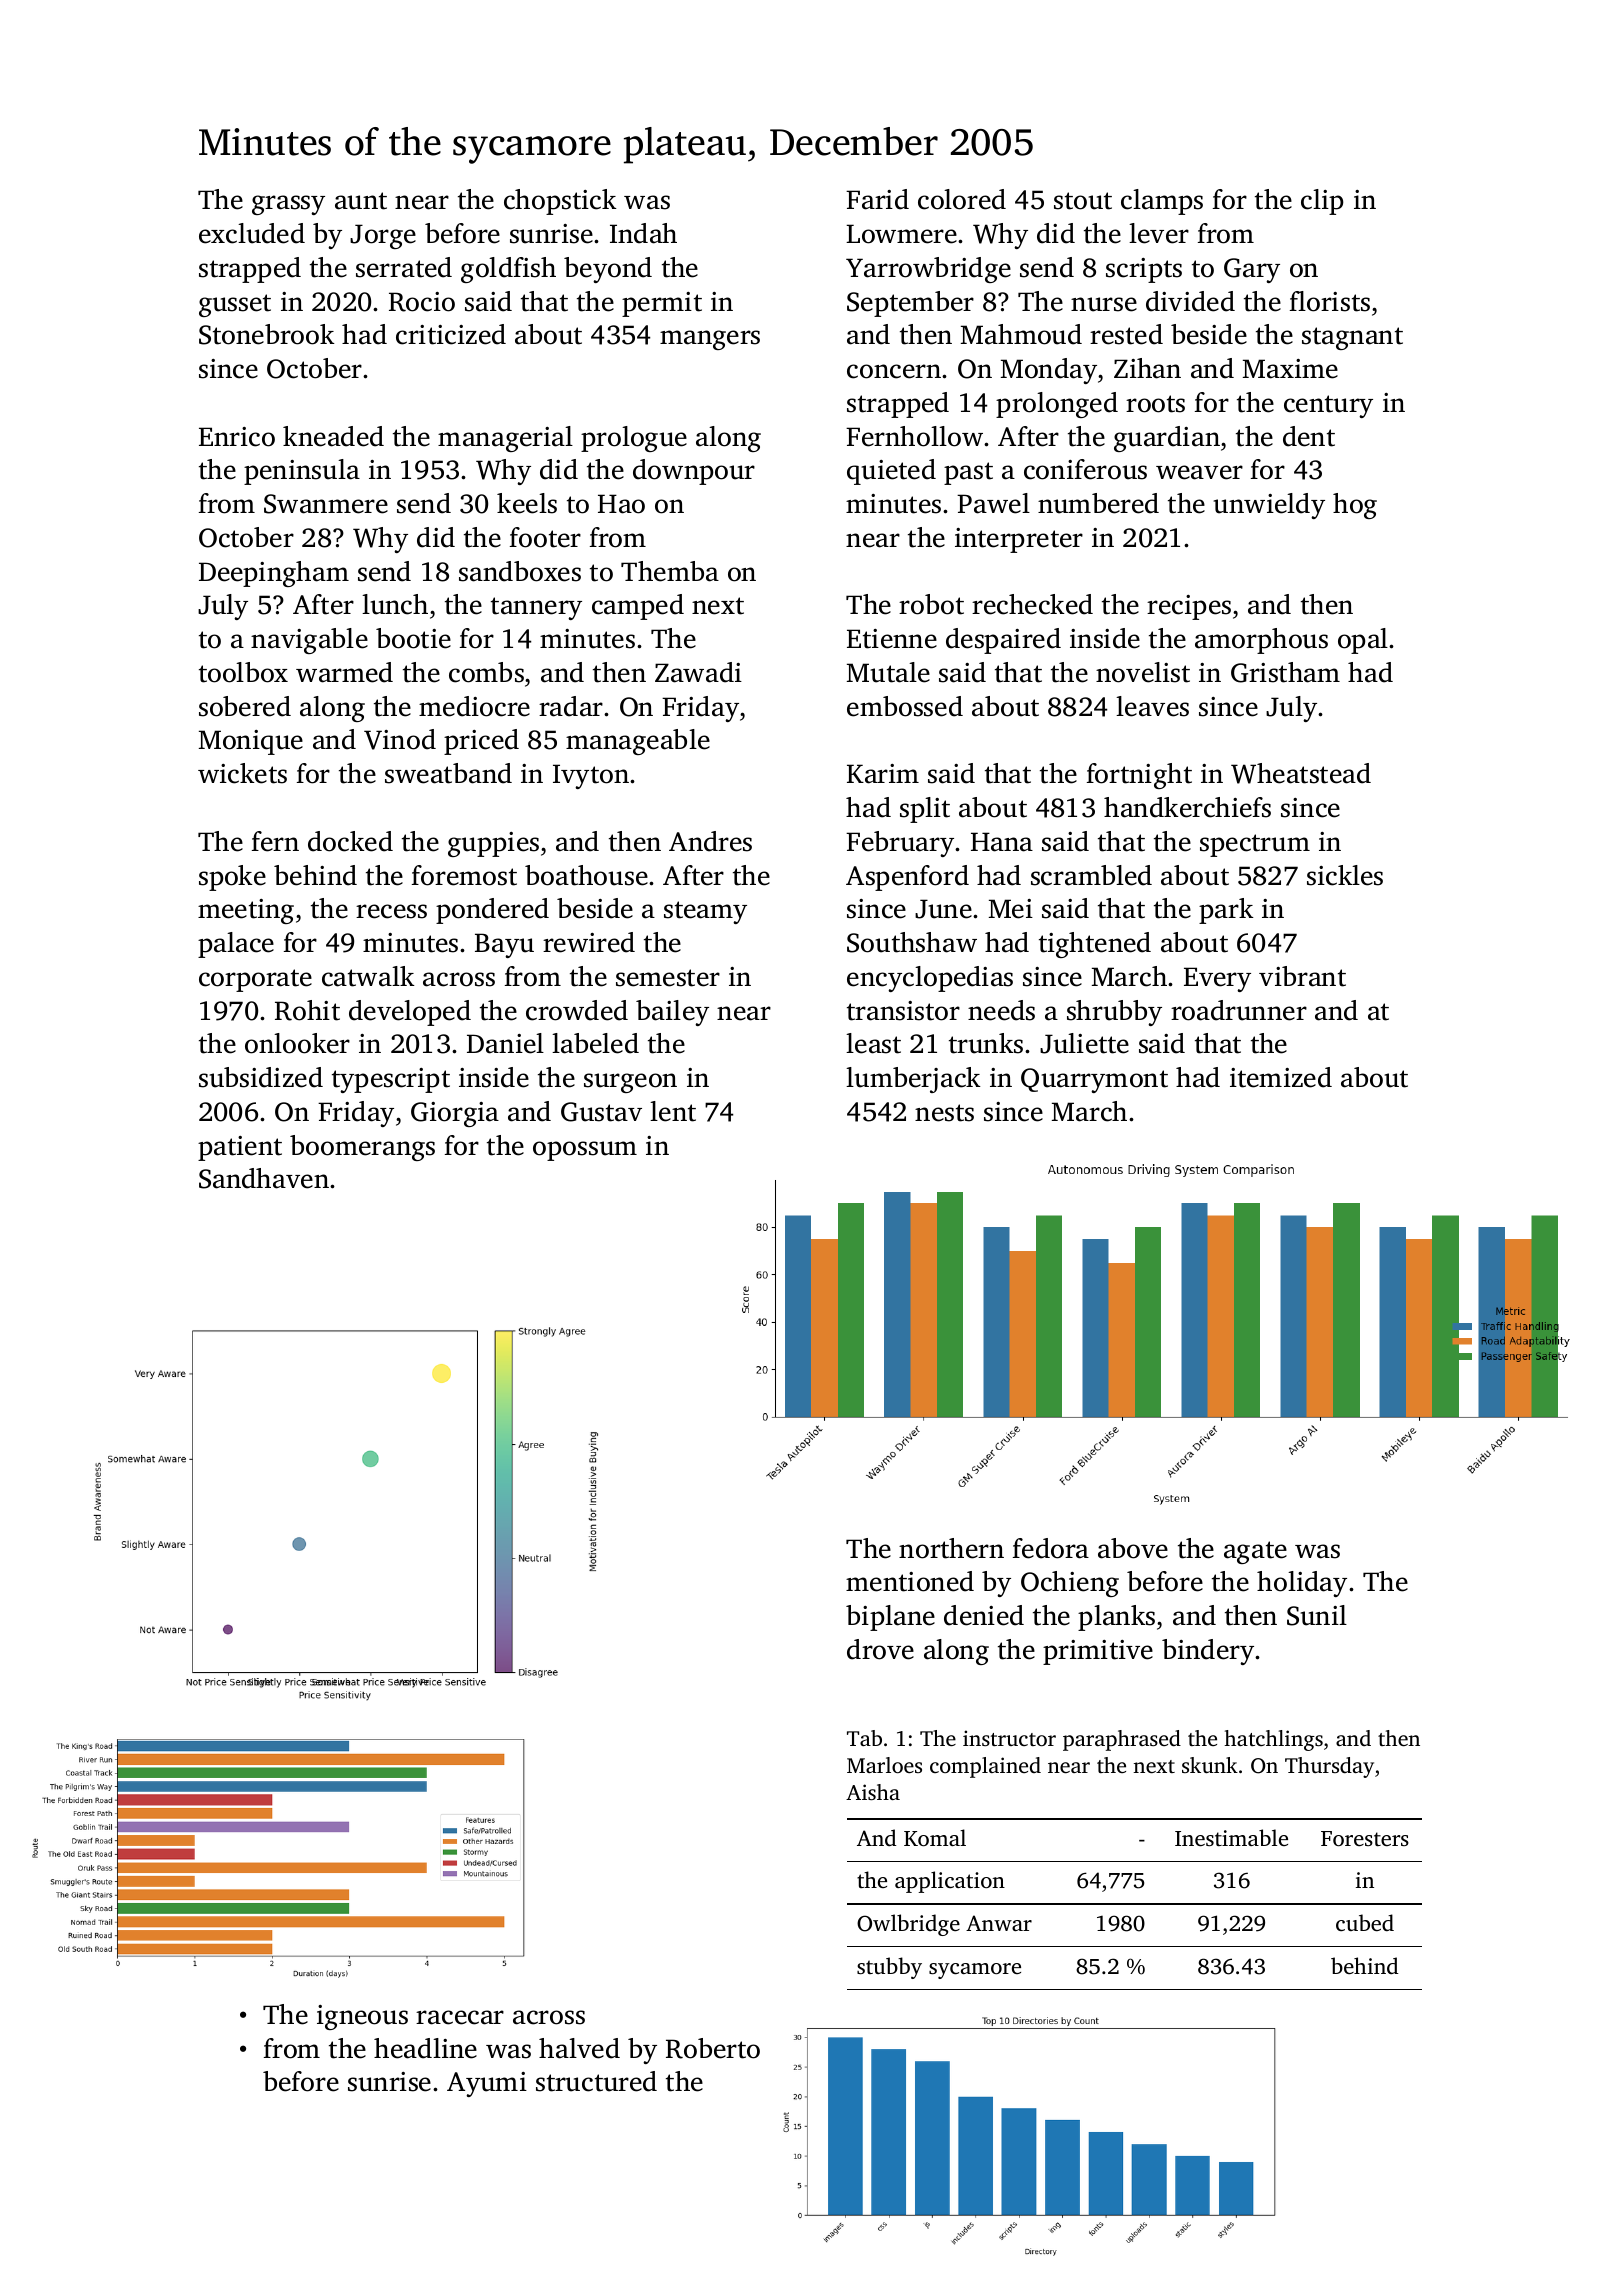  What do you see at coordinates (264, 1178) in the document?
I see `Sandhaven` at bounding box center [264, 1178].
